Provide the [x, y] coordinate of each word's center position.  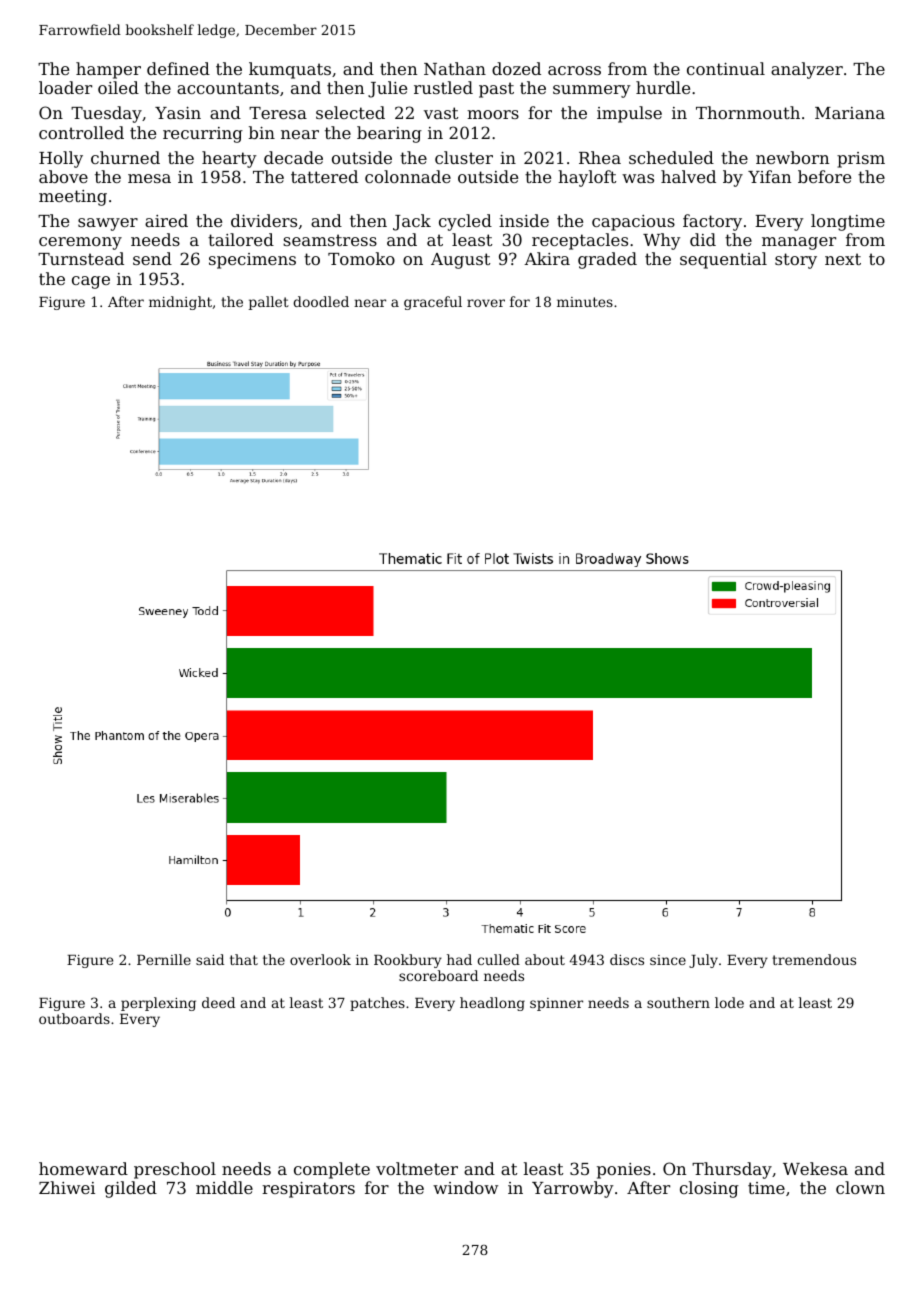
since [668, 960]
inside [524, 220]
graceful [433, 303]
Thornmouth [748, 112]
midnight [180, 303]
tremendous [814, 959]
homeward [83, 1168]
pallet [269, 303]
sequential [723, 260]
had [459, 959]
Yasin [178, 113]
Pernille [164, 959]
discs [627, 959]
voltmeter [417, 1168]
